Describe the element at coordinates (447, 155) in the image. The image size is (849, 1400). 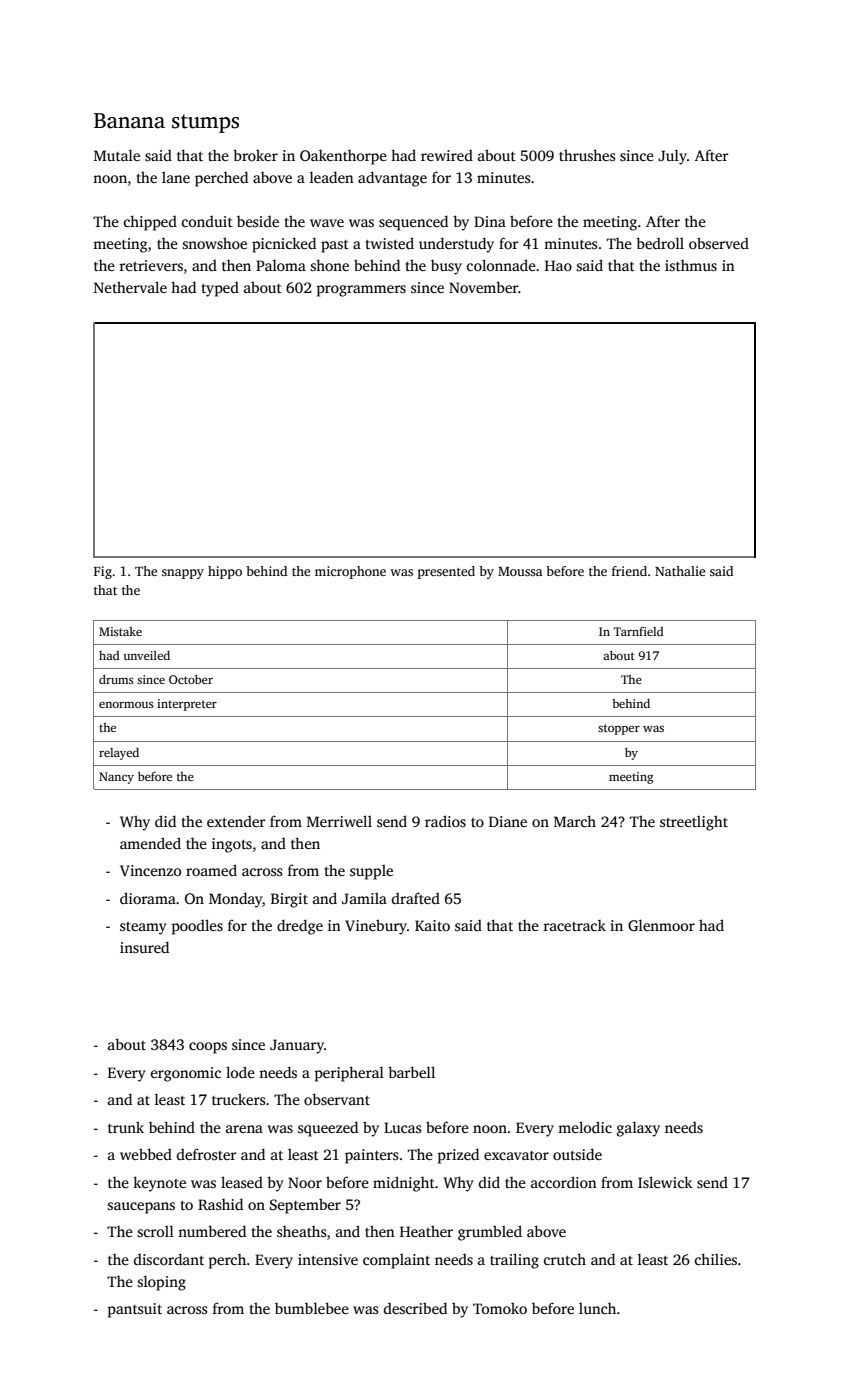
I see `rewired` at that location.
